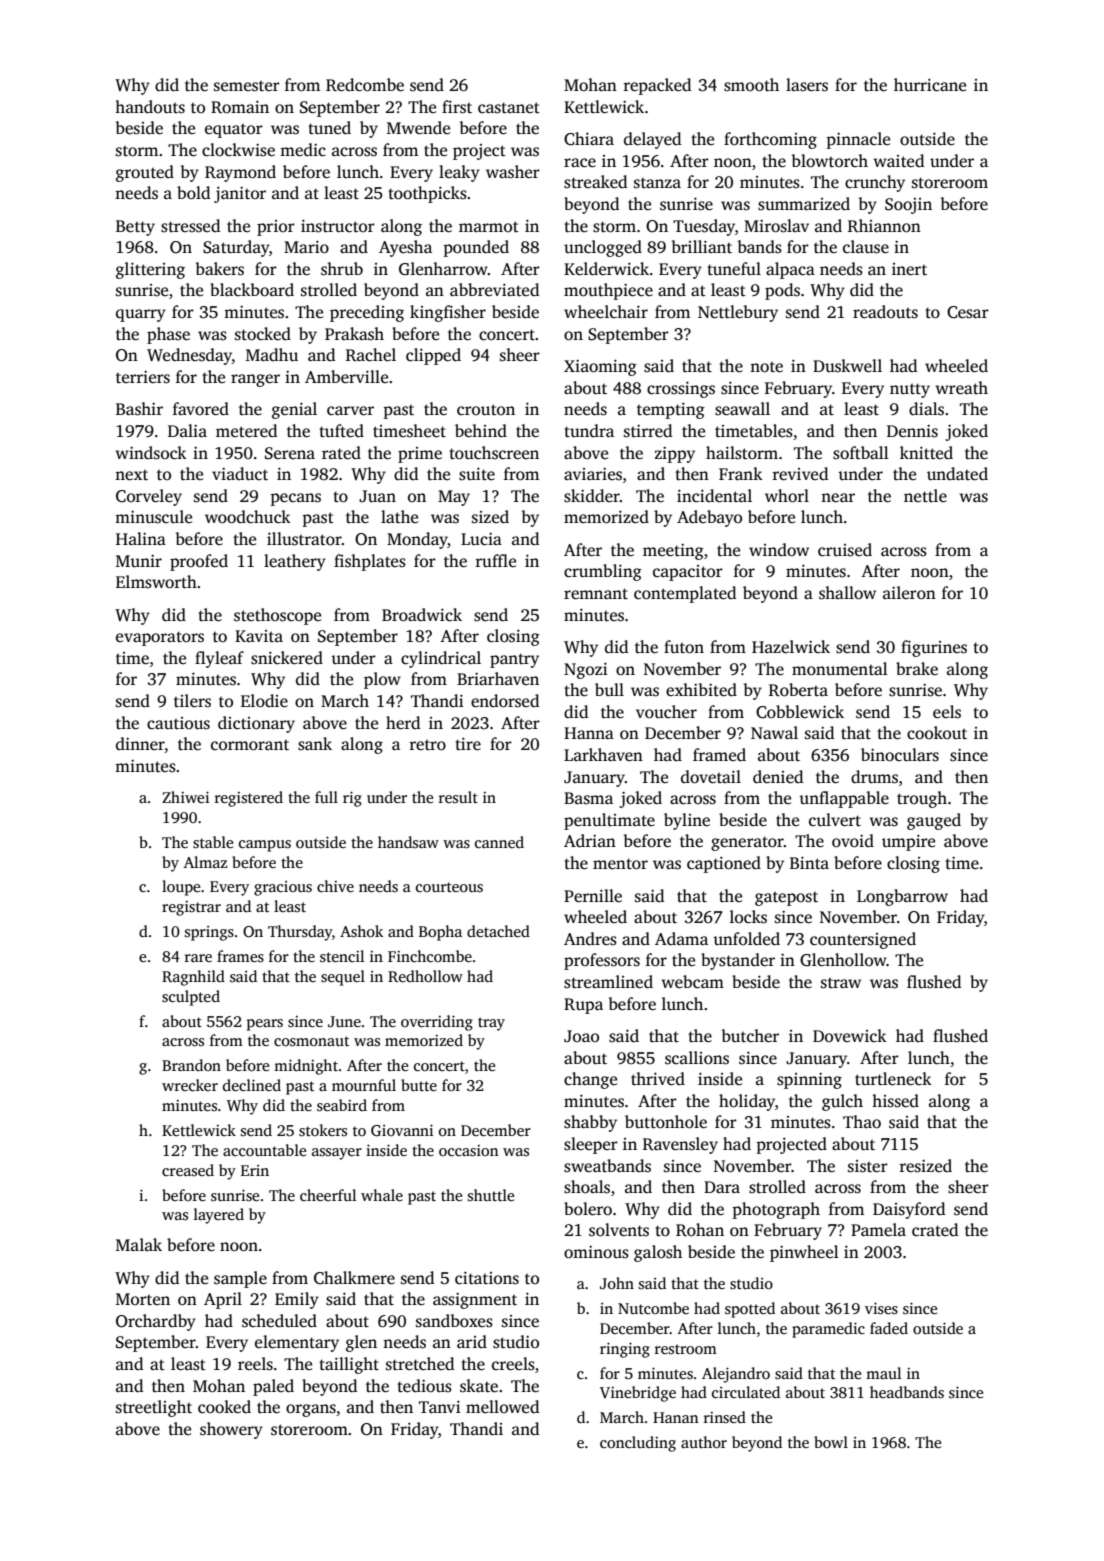  I want to click on paled, so click(273, 1387).
